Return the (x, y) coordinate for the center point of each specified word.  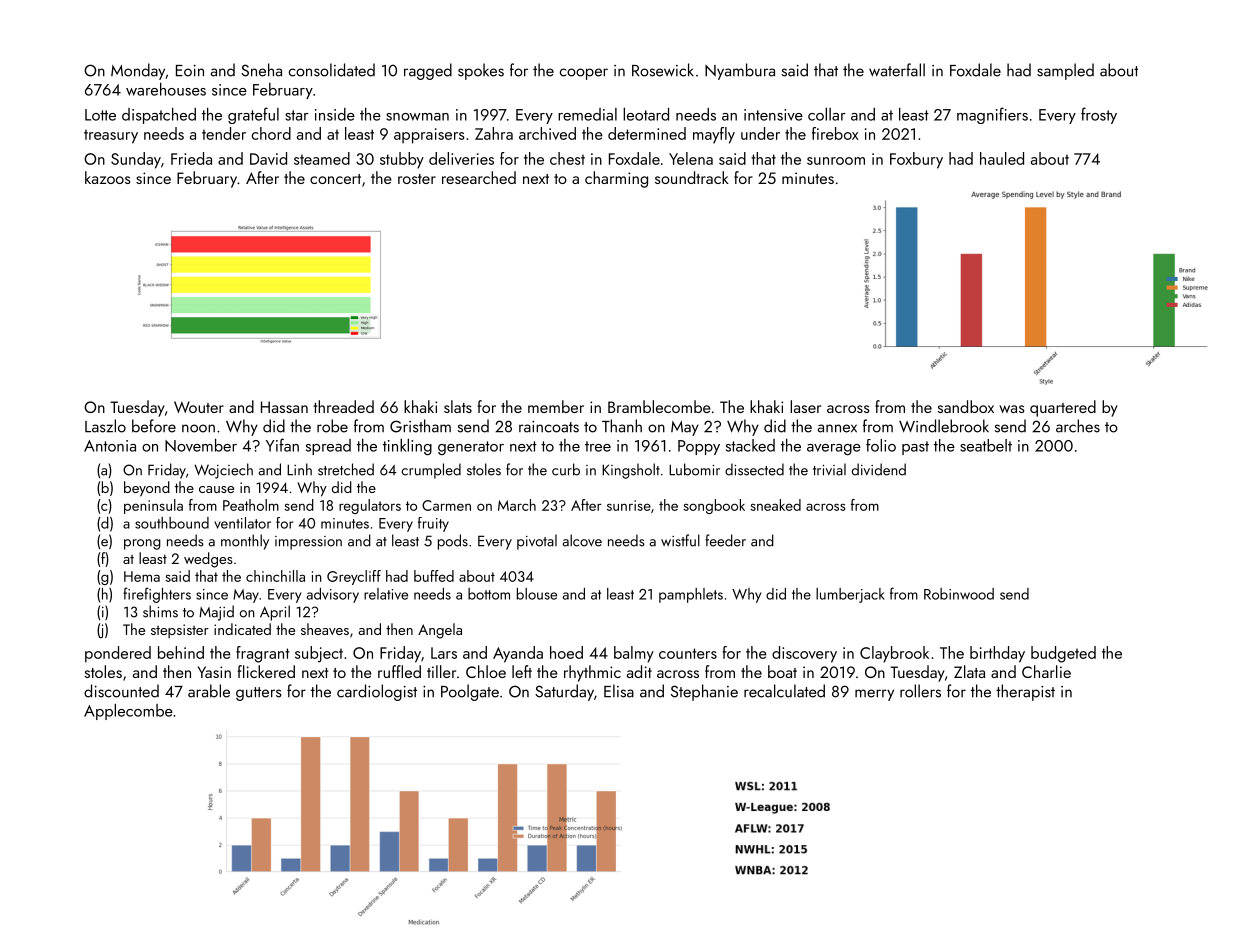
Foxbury (916, 160)
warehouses (166, 89)
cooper (584, 74)
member (556, 406)
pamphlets (691, 595)
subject (319, 654)
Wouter (199, 407)
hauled (1002, 158)
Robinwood (959, 594)
